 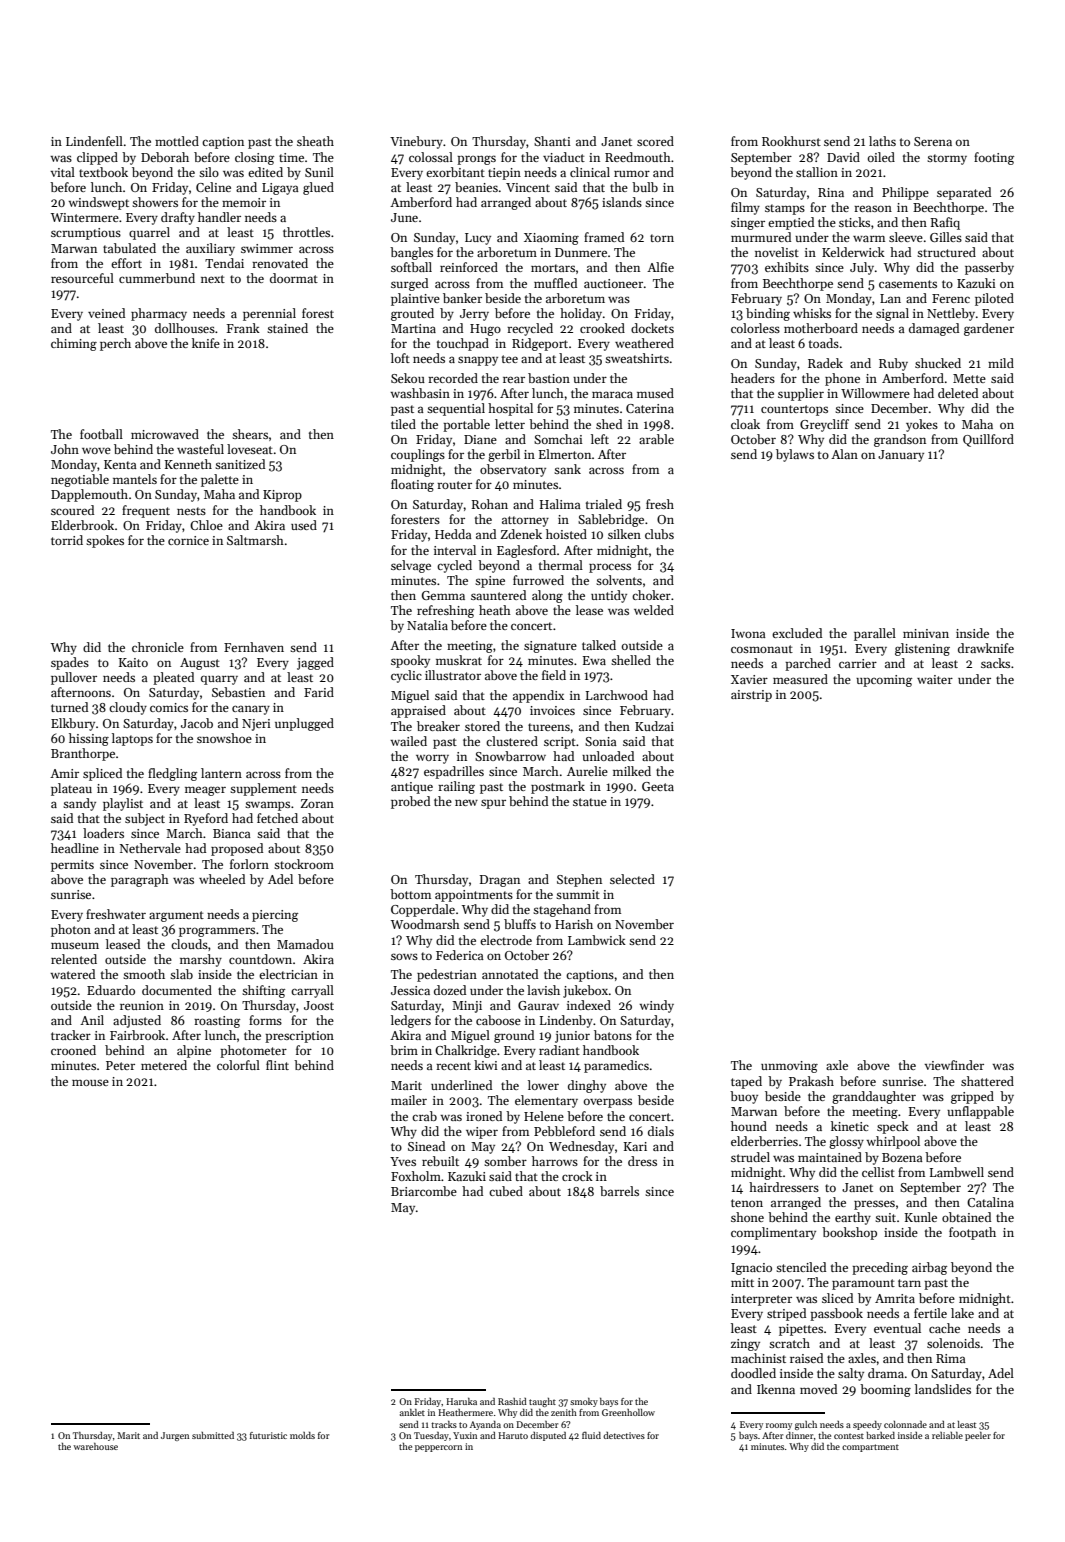 I want to click on tracker, so click(x=71, y=1035).
